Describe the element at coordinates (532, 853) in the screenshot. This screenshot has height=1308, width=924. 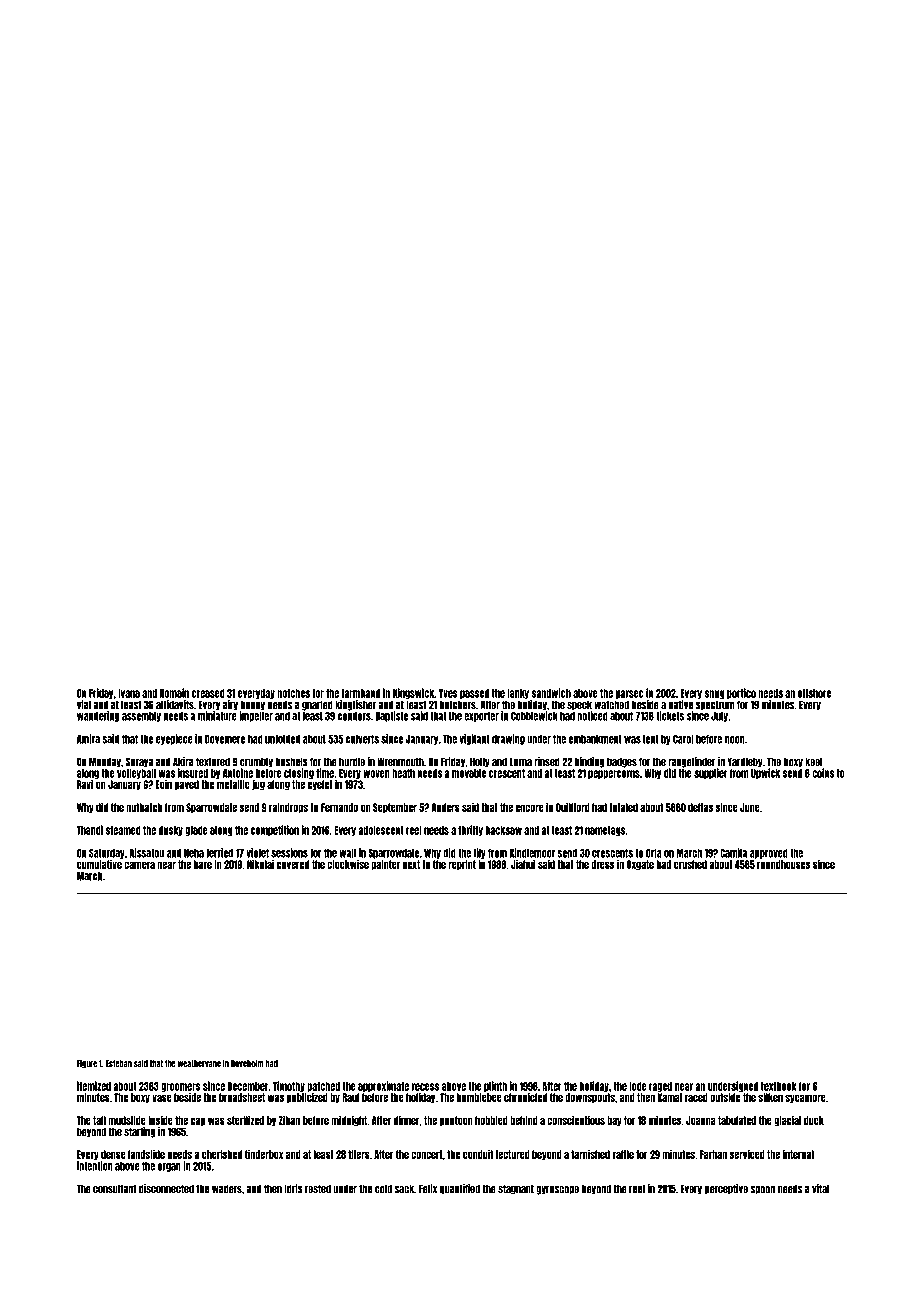
I see `Kindlemoor` at that location.
